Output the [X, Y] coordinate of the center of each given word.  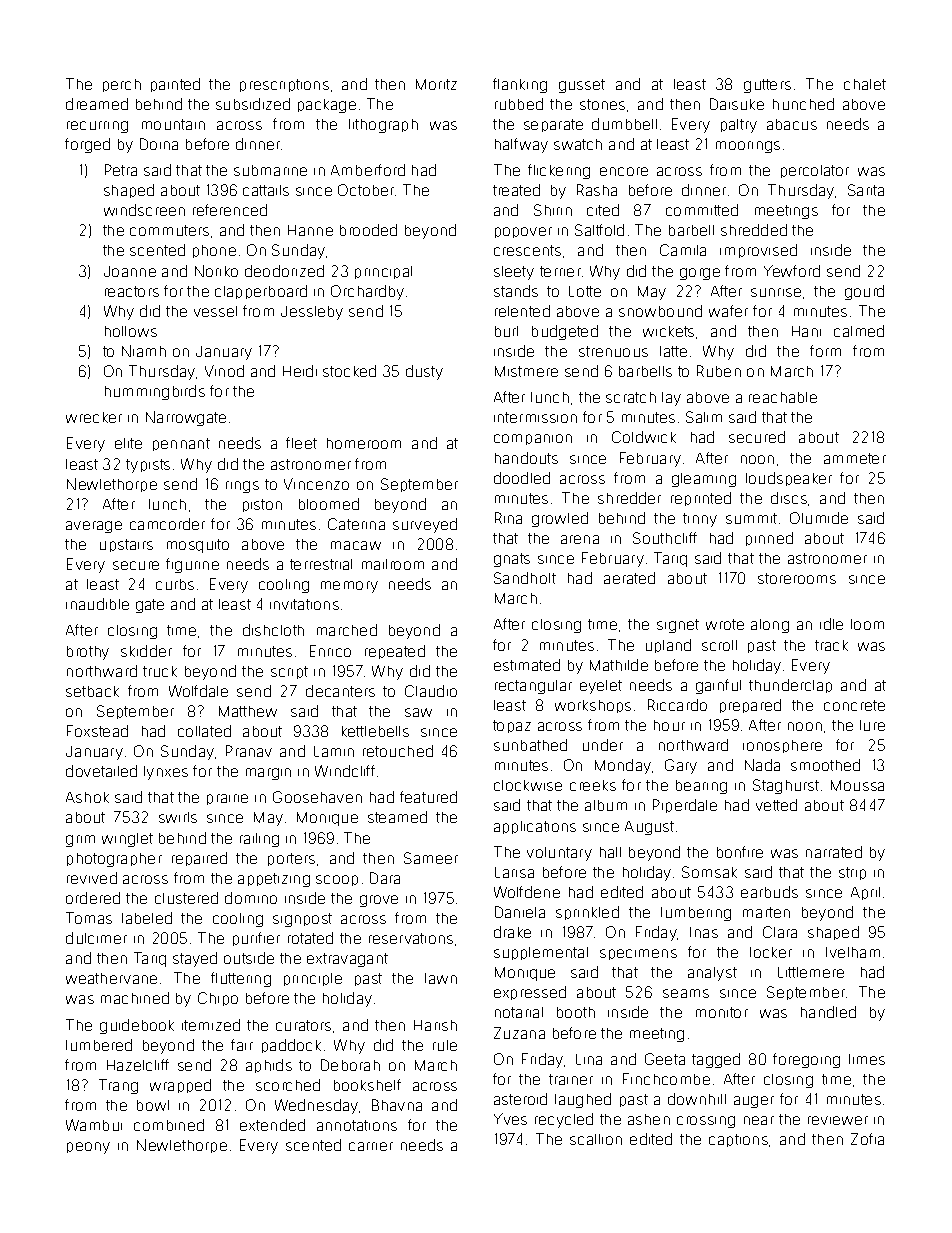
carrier [371, 1146]
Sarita [866, 190]
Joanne [130, 271]
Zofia [867, 1139]
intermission [535, 417]
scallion [596, 1139]
